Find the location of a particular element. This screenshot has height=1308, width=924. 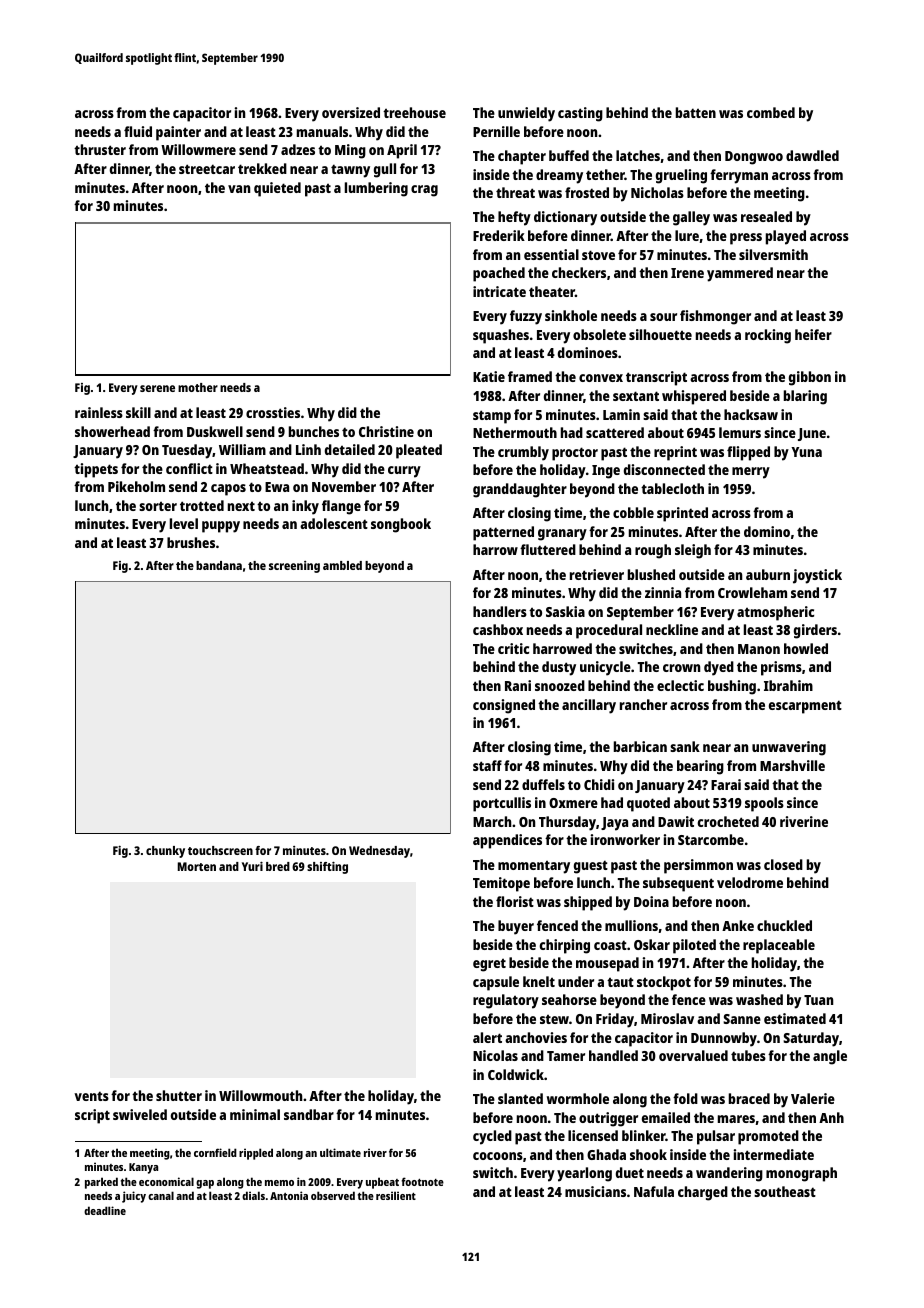

sprinted is located at coordinates (682, 514).
